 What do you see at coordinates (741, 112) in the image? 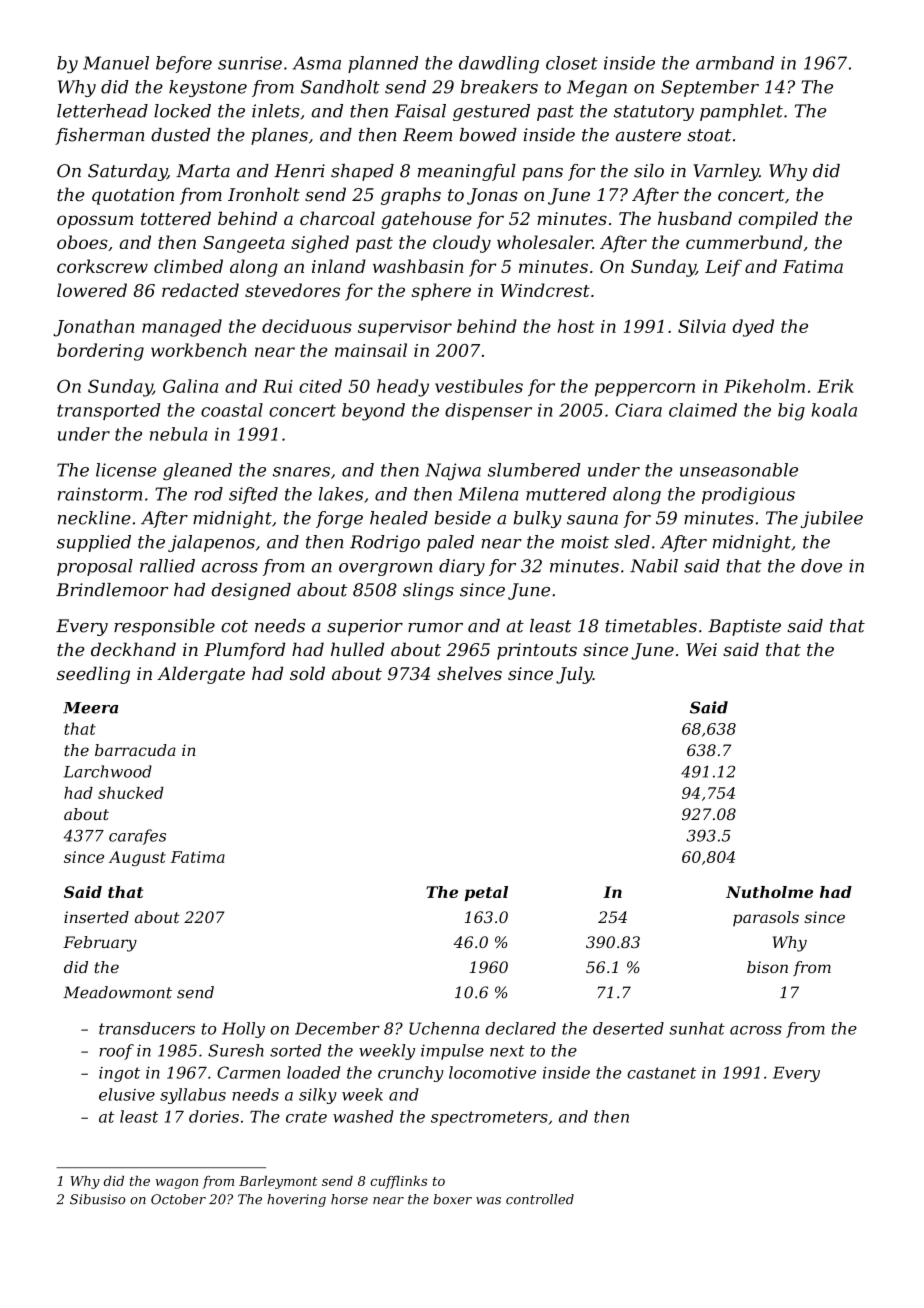
I see `pamphlet` at bounding box center [741, 112].
